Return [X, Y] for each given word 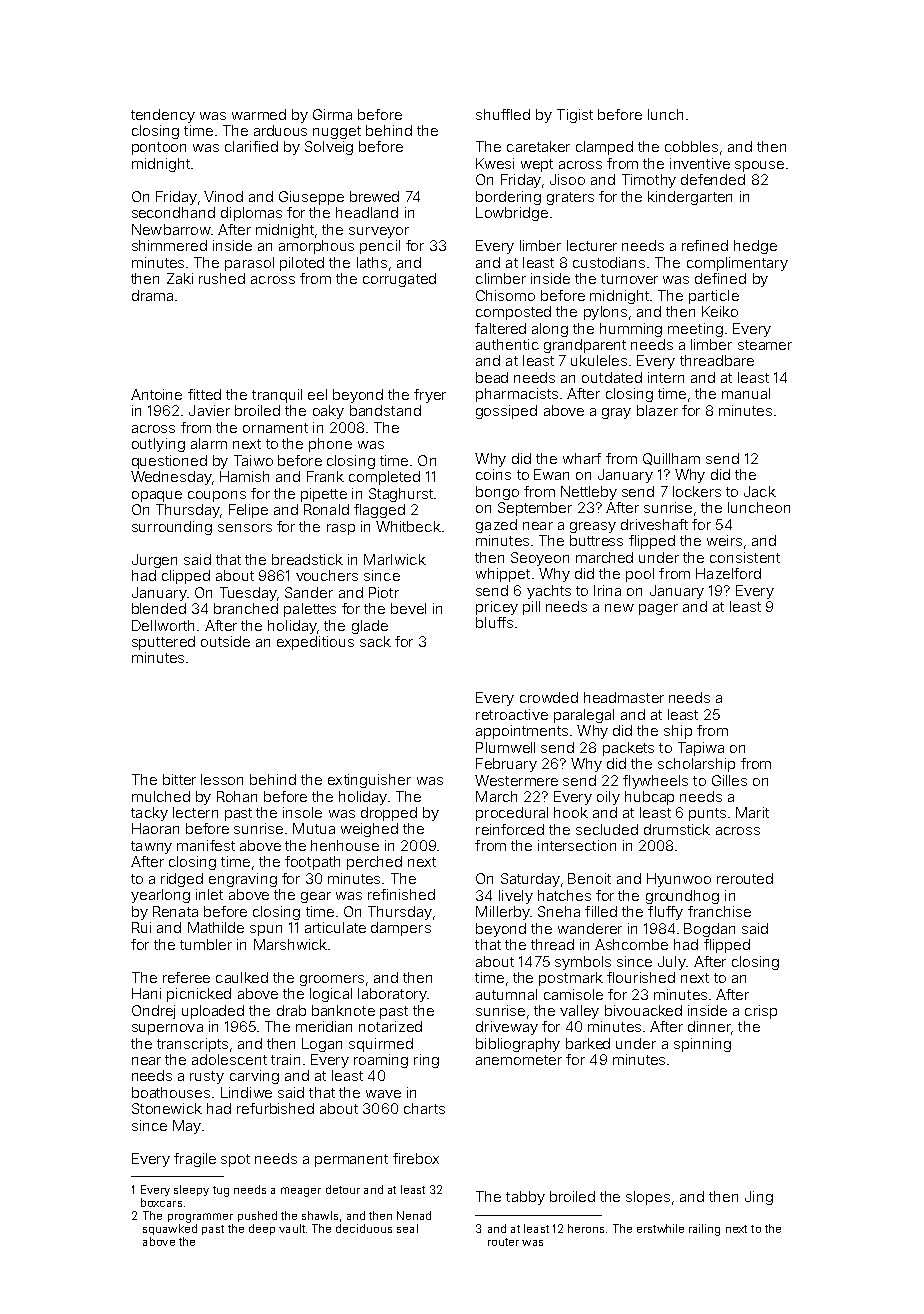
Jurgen [154, 561]
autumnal [506, 994]
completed [384, 478]
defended [713, 179]
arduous [280, 130]
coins [493, 474]
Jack [760, 491]
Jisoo [567, 179]
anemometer [519, 1060]
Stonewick [167, 1108]
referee [186, 977]
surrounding [172, 528]
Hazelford [728, 573]
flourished [641, 977]
